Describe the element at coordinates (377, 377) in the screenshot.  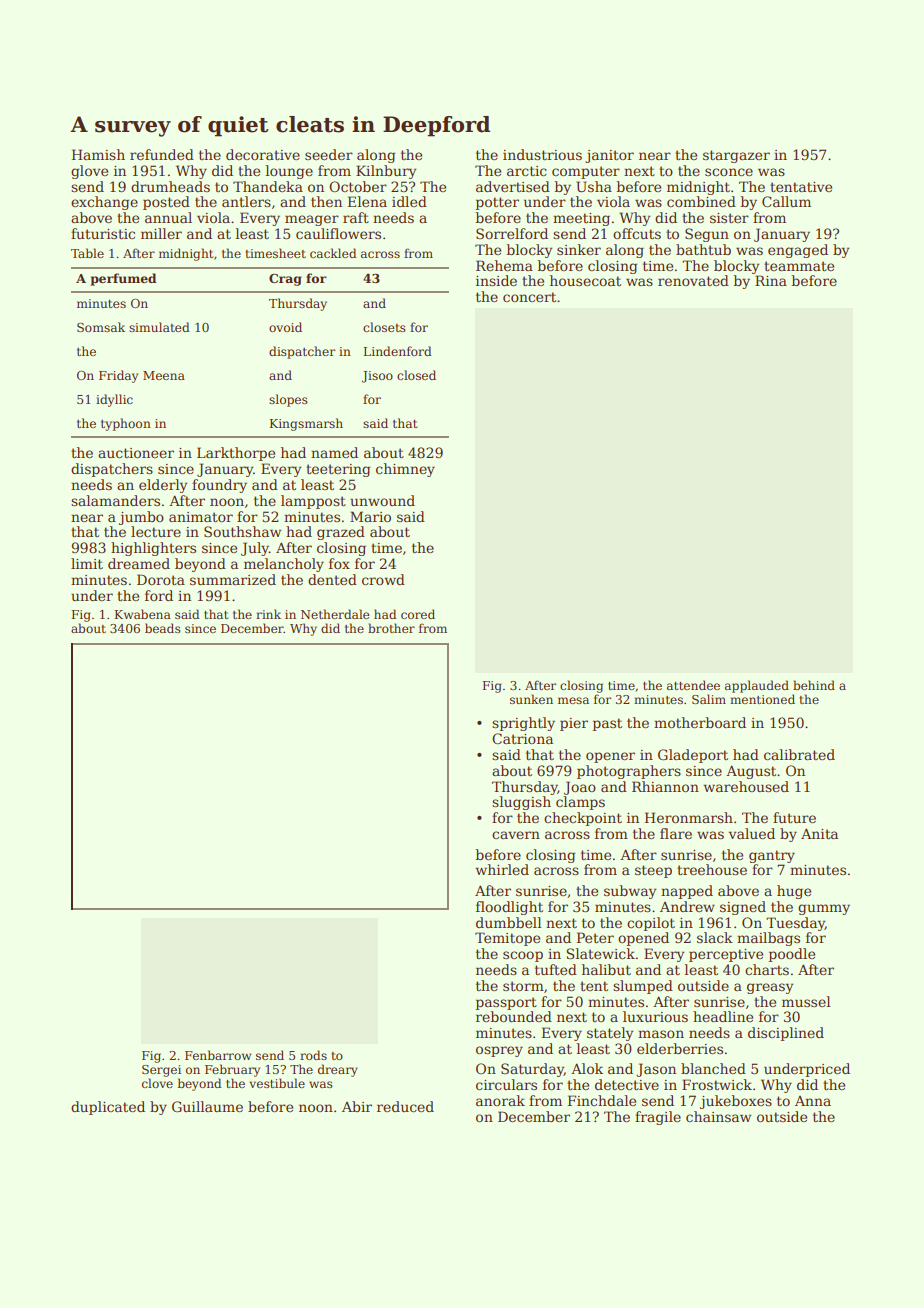
I see `Jisoo` at that location.
